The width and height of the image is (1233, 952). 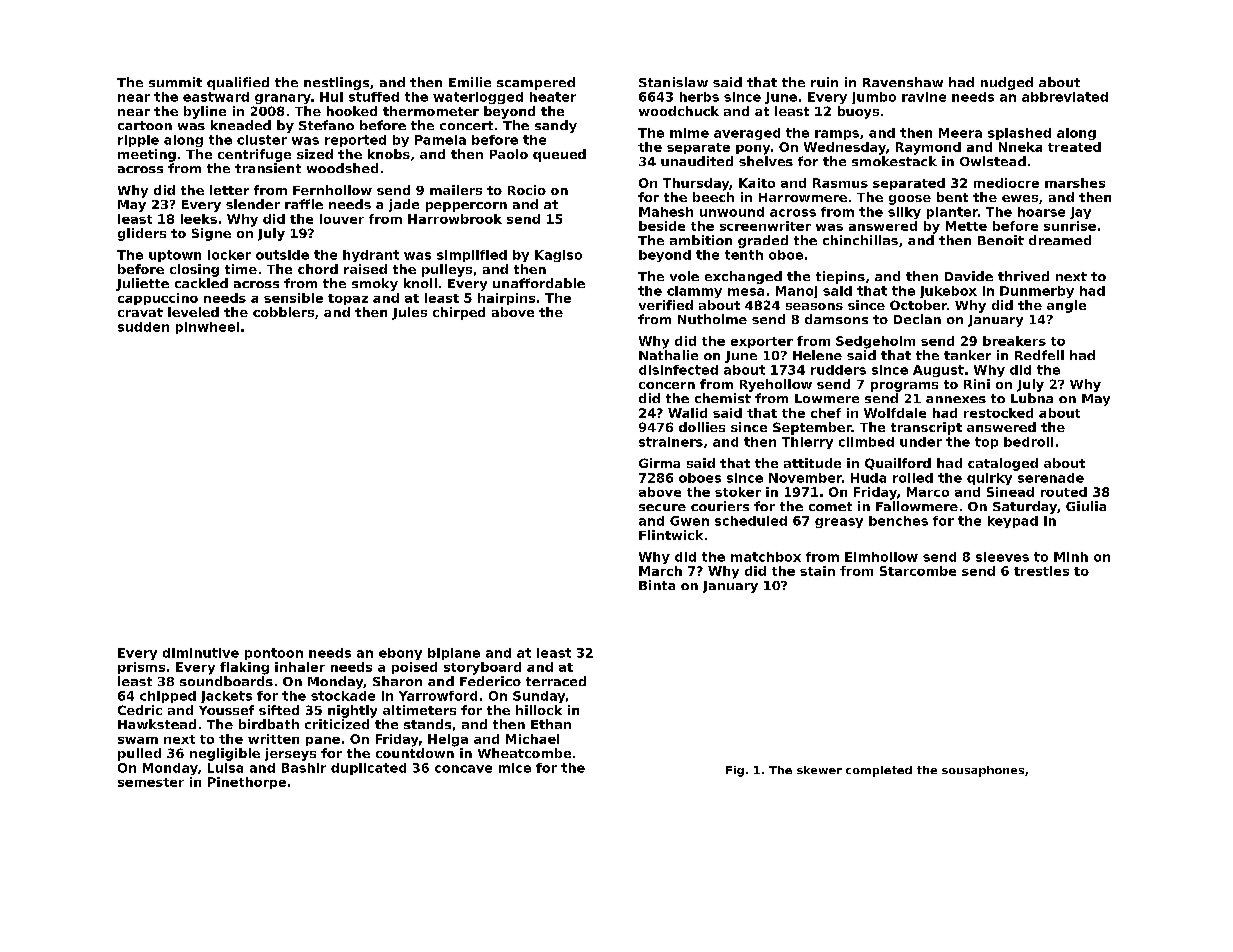 I want to click on pulled, so click(x=139, y=754).
